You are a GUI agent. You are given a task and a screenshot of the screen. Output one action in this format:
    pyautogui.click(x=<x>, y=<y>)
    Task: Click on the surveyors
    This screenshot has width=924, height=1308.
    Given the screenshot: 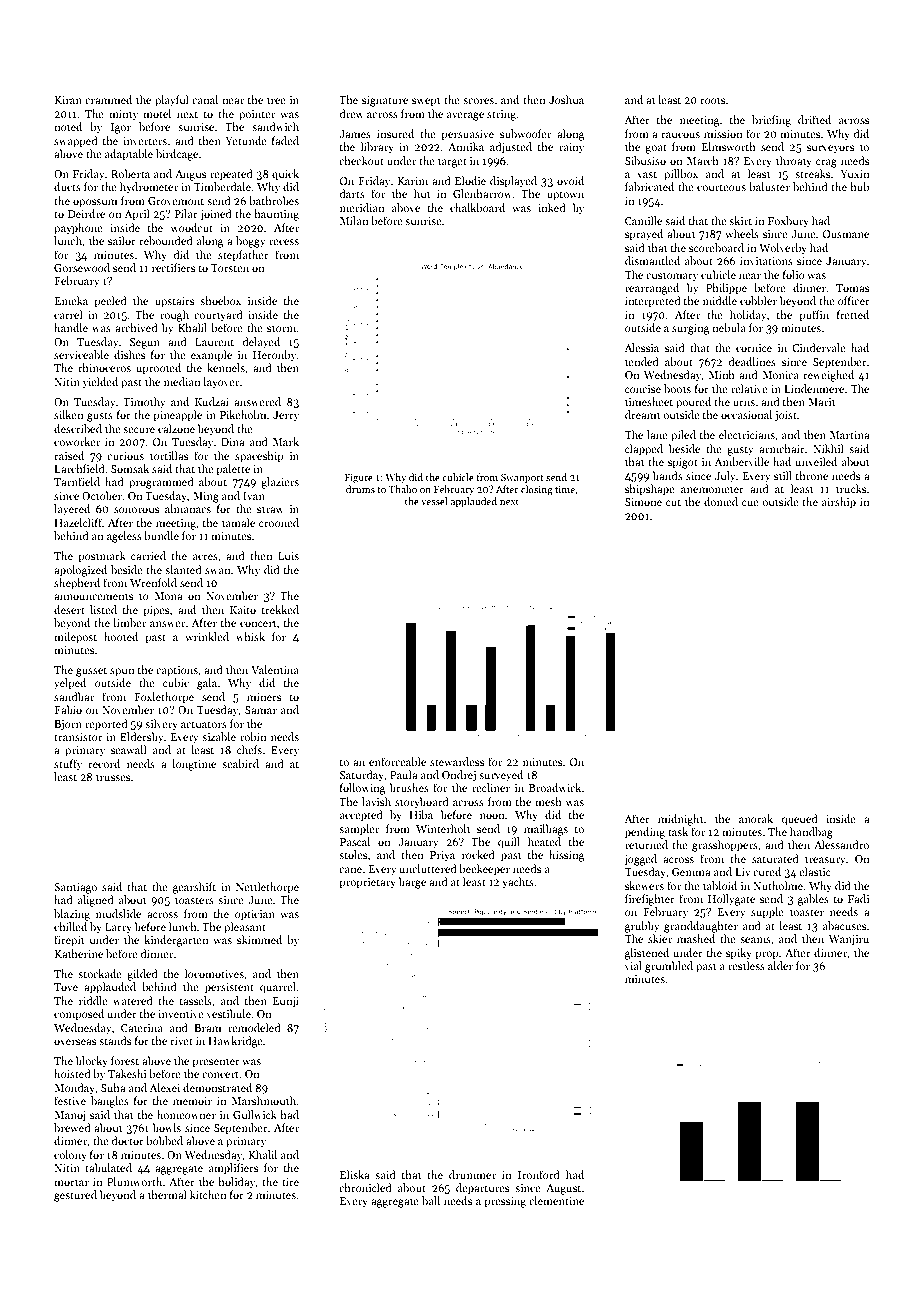 What is the action you would take?
    pyautogui.click(x=830, y=149)
